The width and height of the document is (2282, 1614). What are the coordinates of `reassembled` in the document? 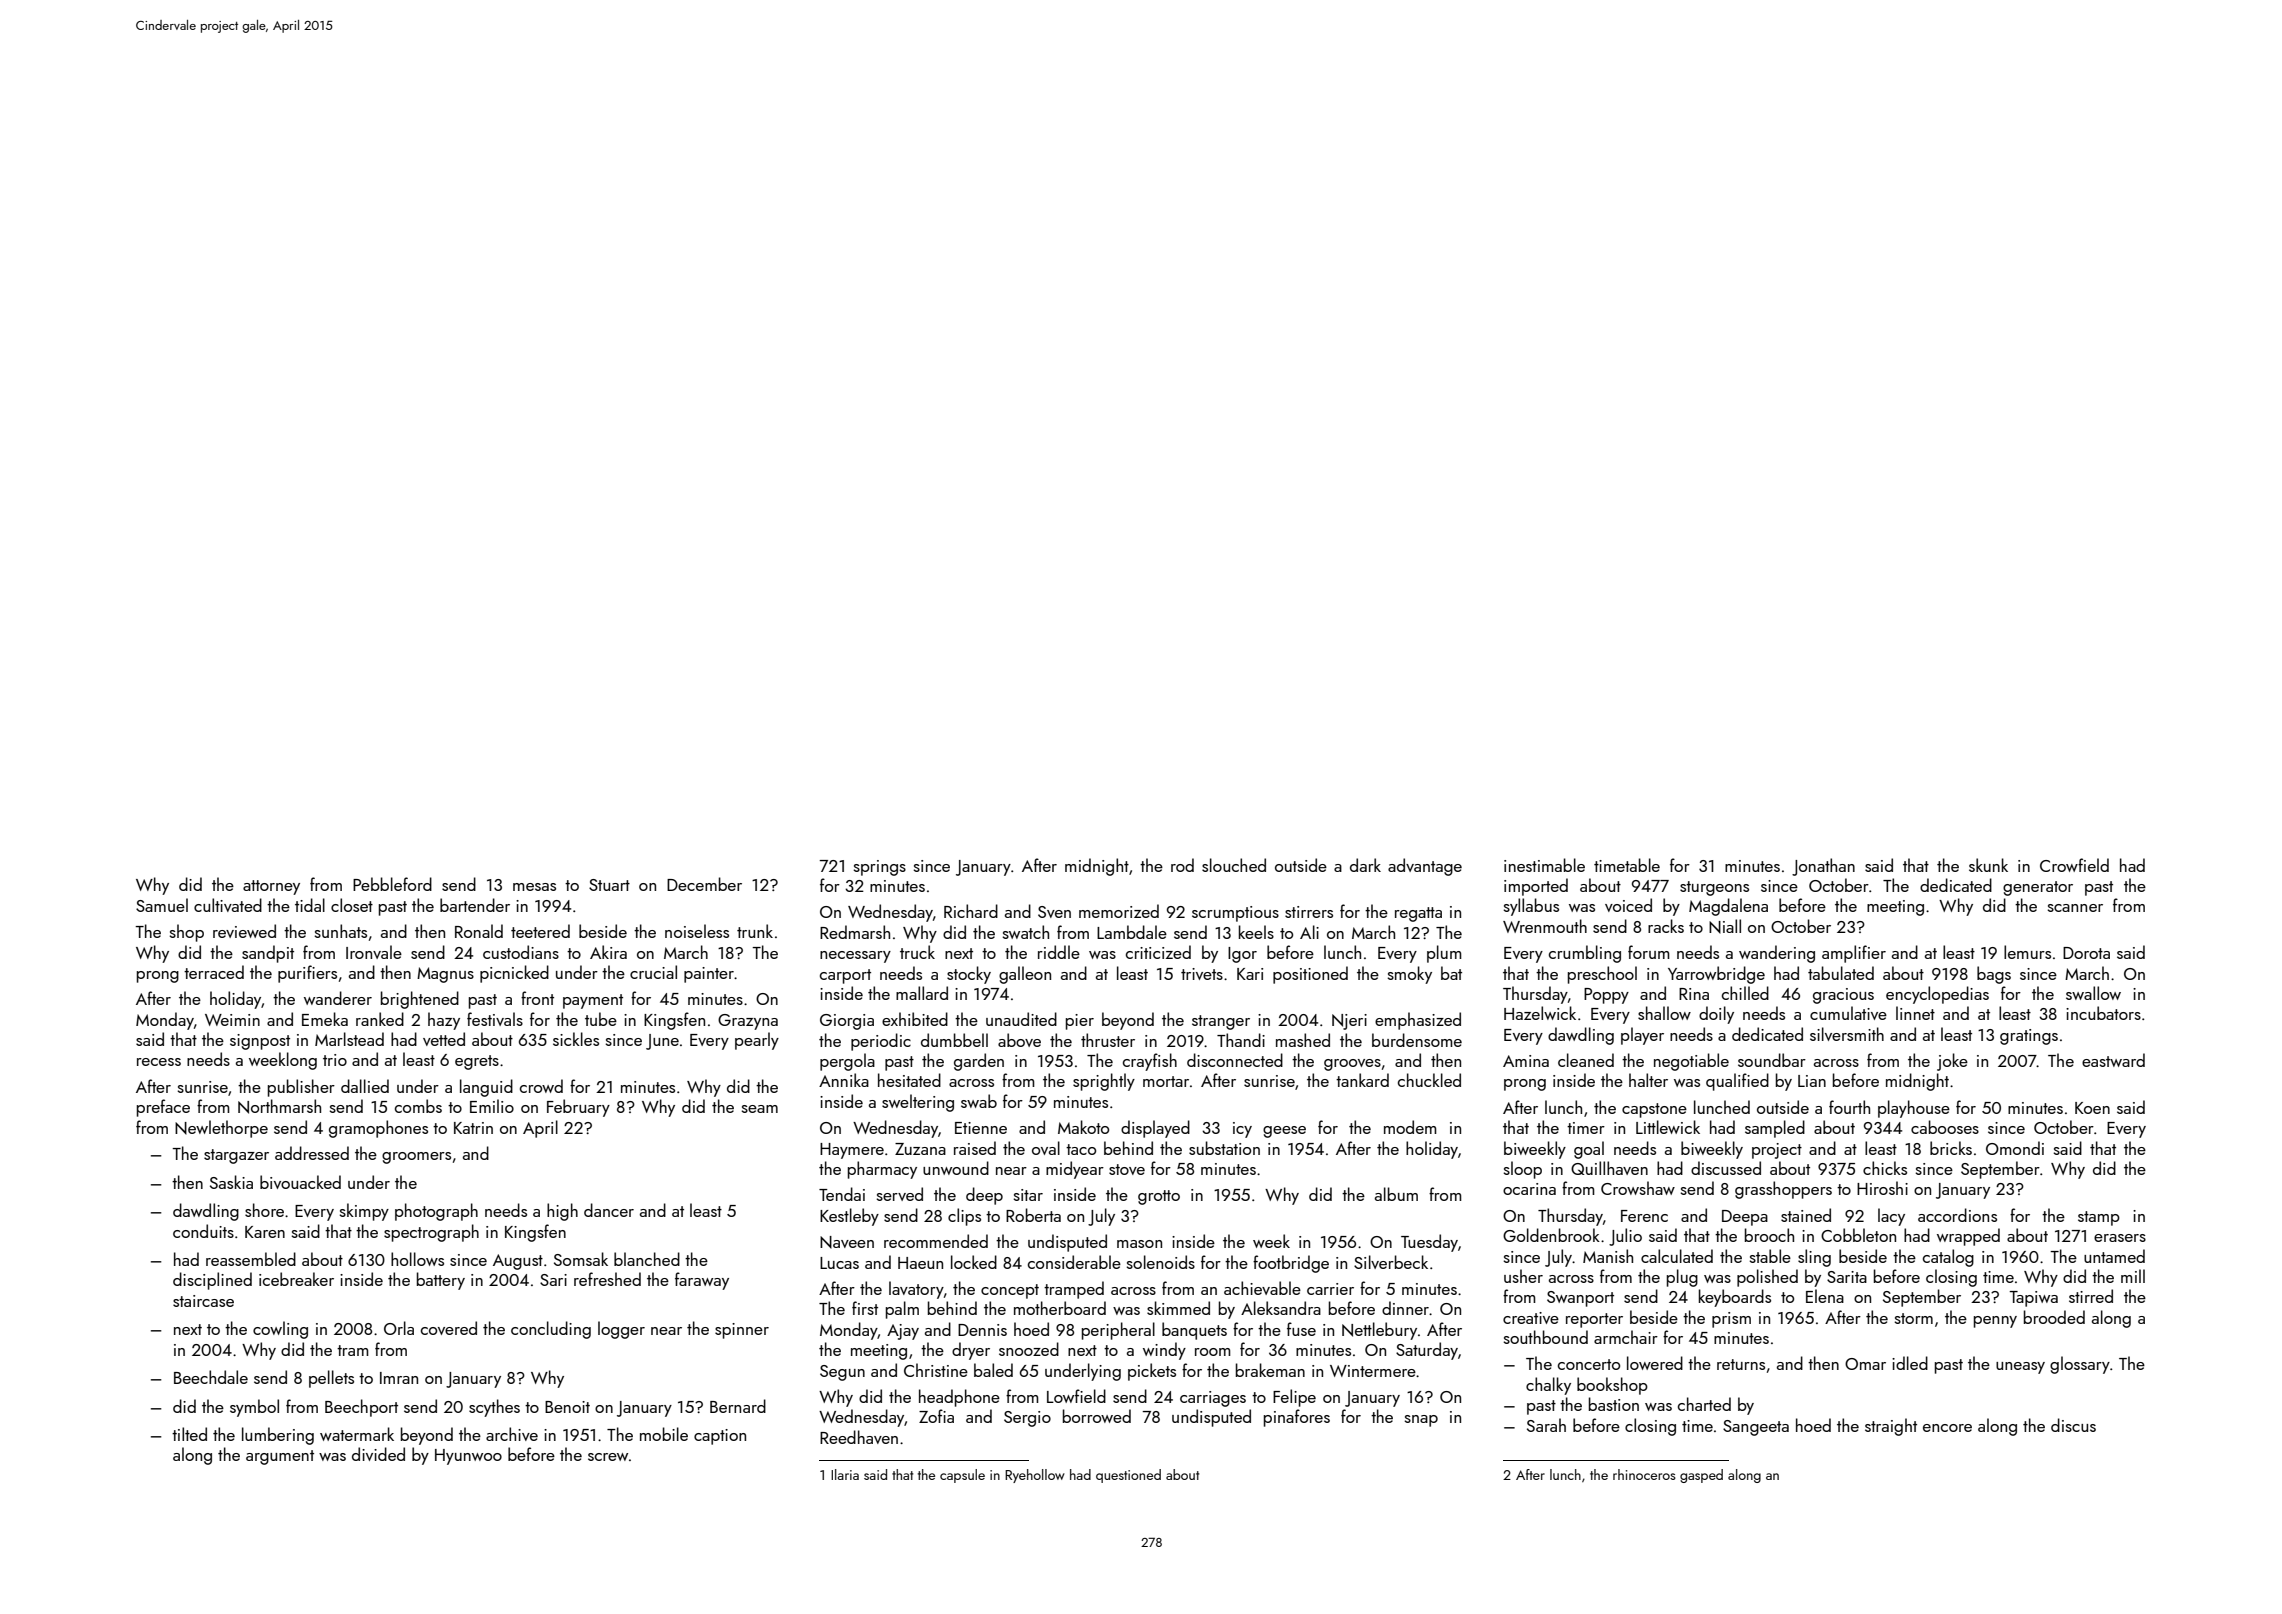 It's located at (251, 1259).
